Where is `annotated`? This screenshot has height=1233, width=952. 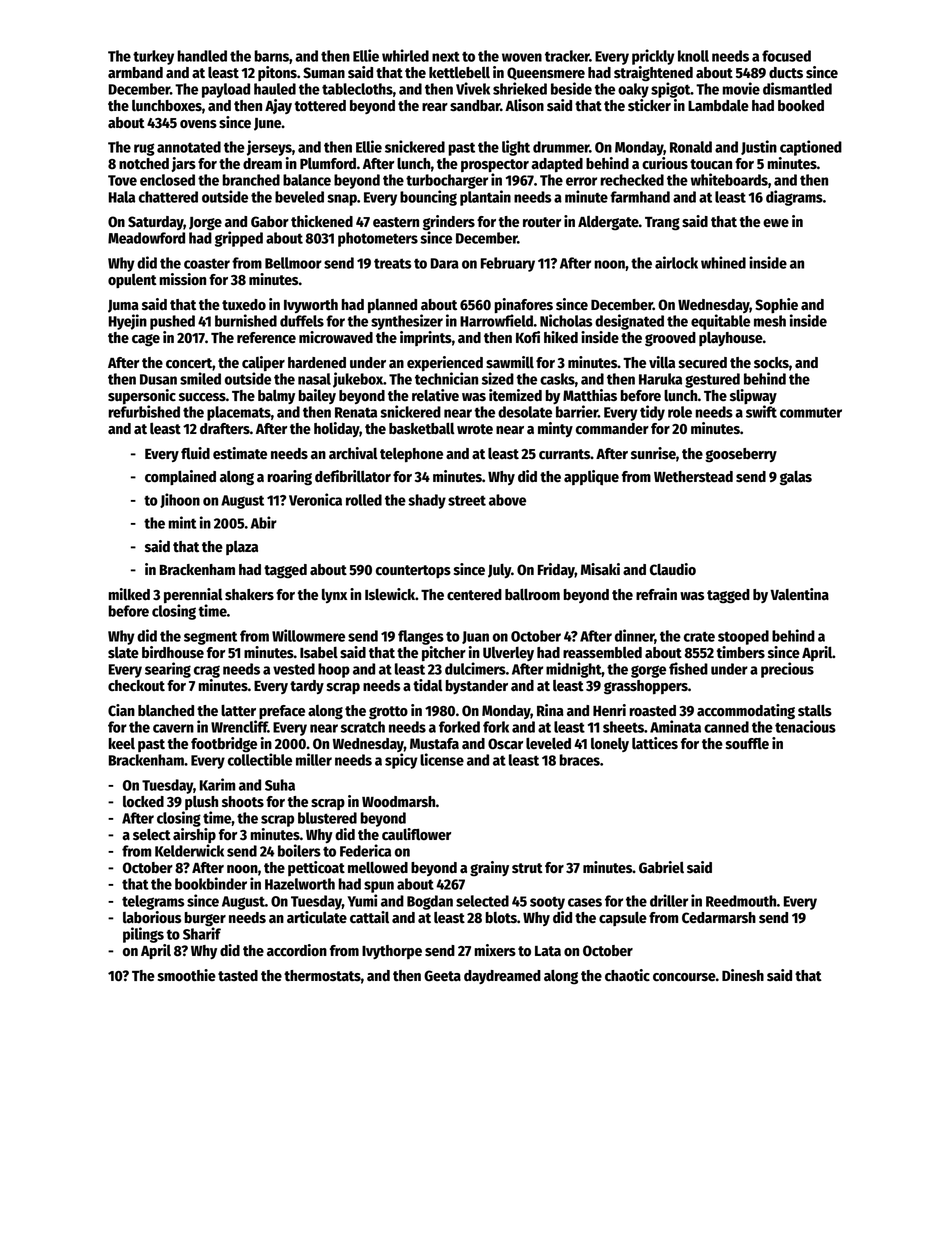 annotated is located at coordinates (189, 147).
